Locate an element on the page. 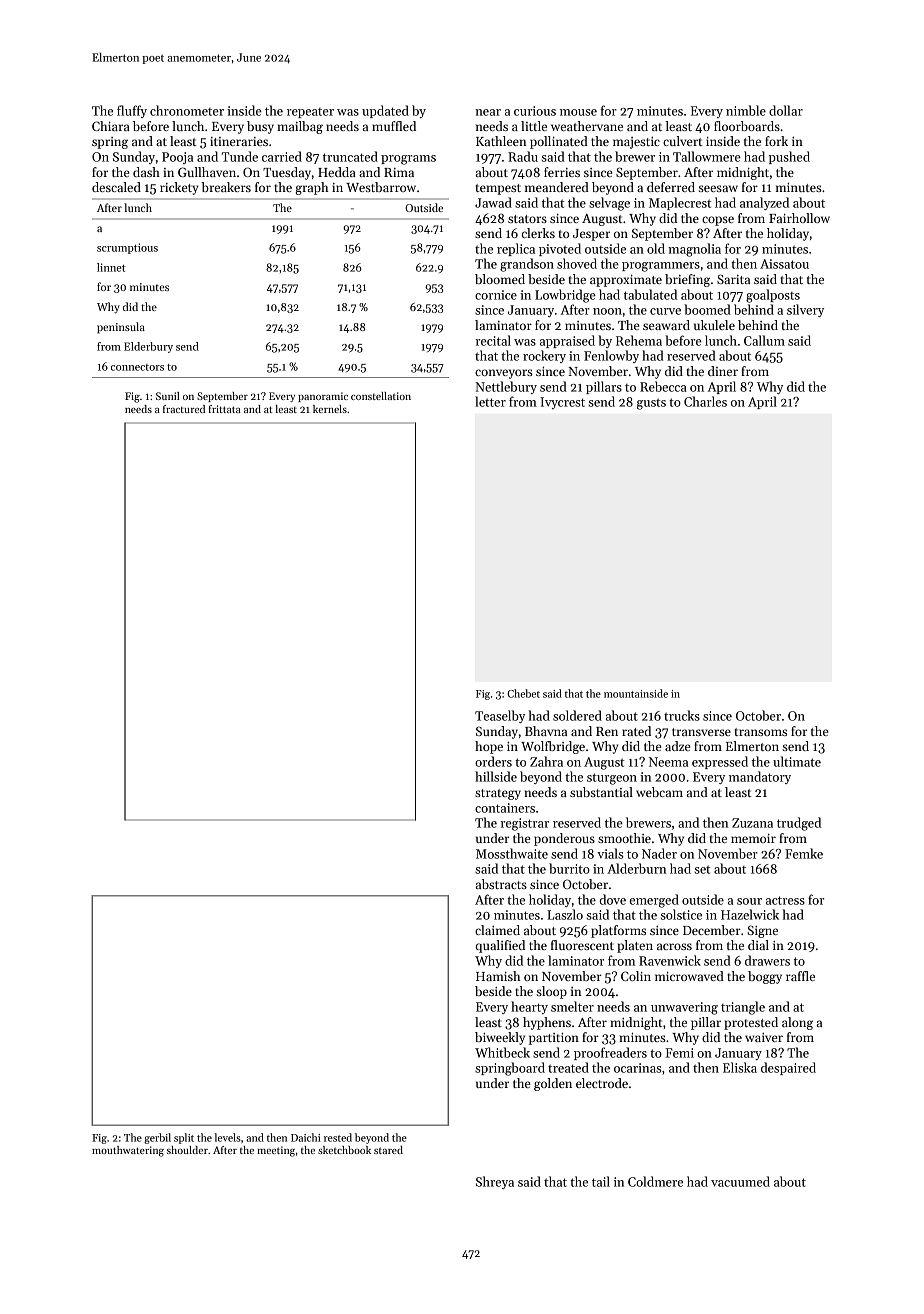 This document has width=924, height=1314. Chebet is located at coordinates (523, 693).
